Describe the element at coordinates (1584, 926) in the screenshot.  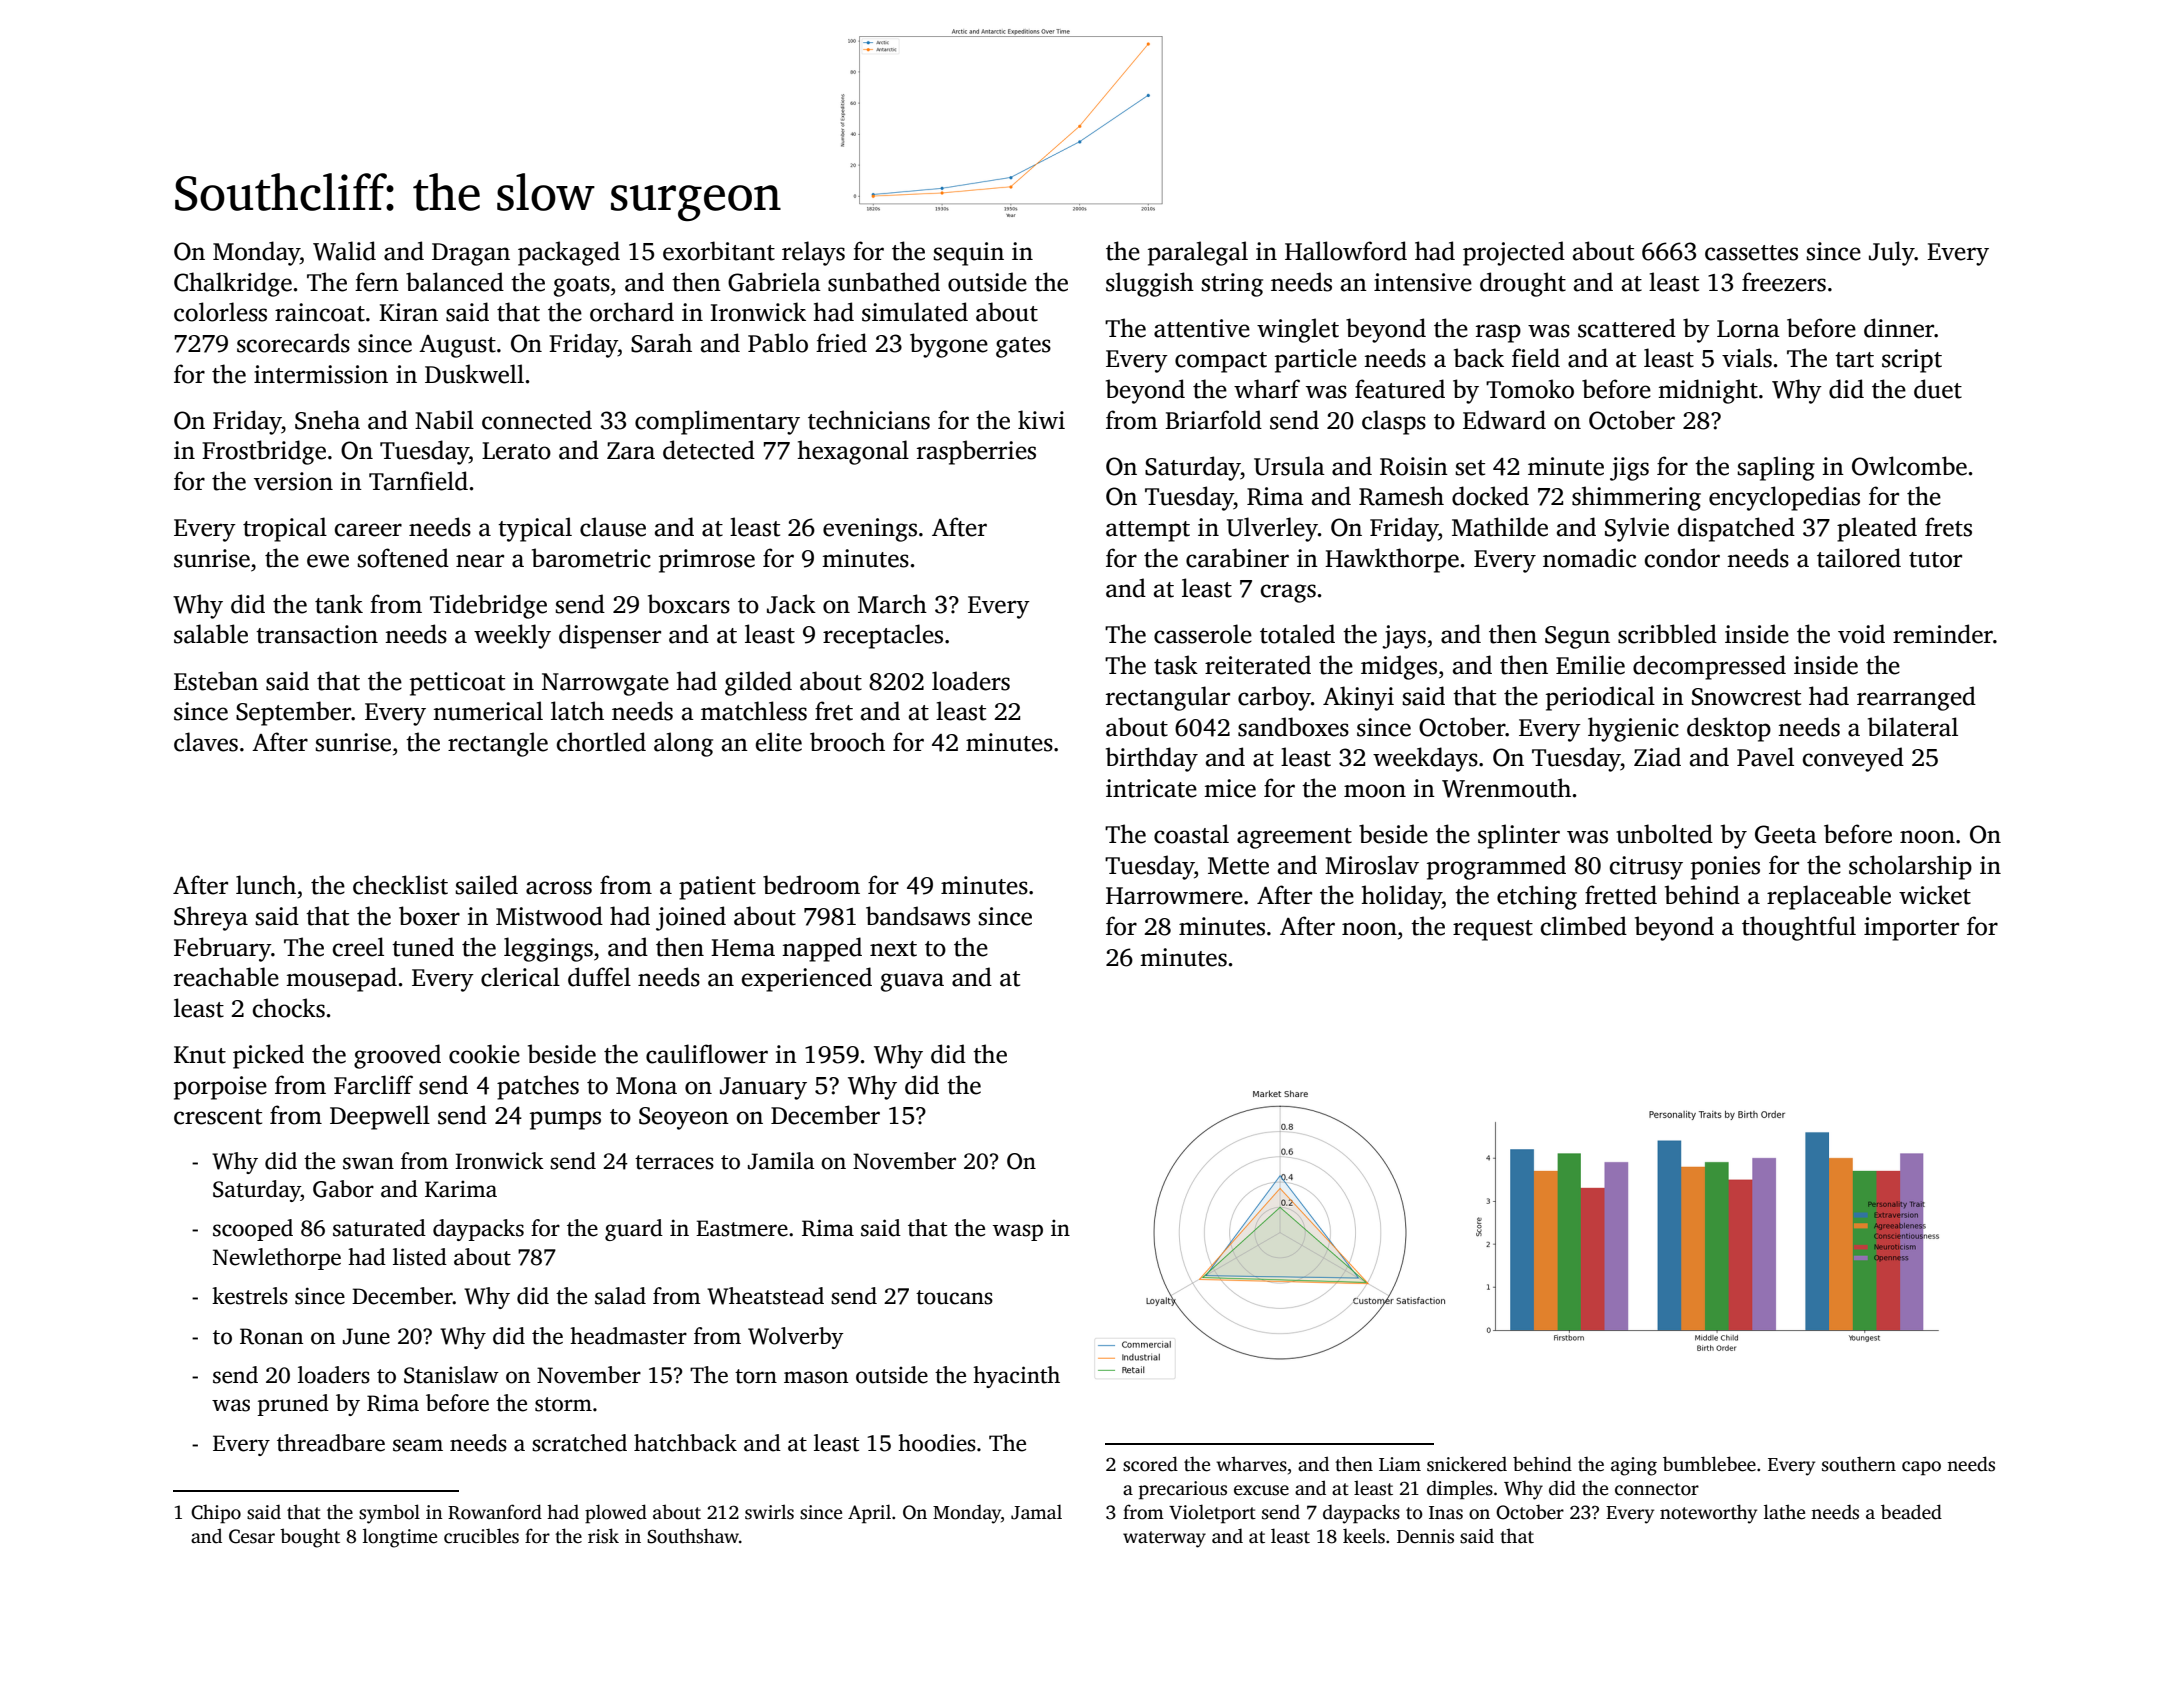
I see `climbed` at that location.
